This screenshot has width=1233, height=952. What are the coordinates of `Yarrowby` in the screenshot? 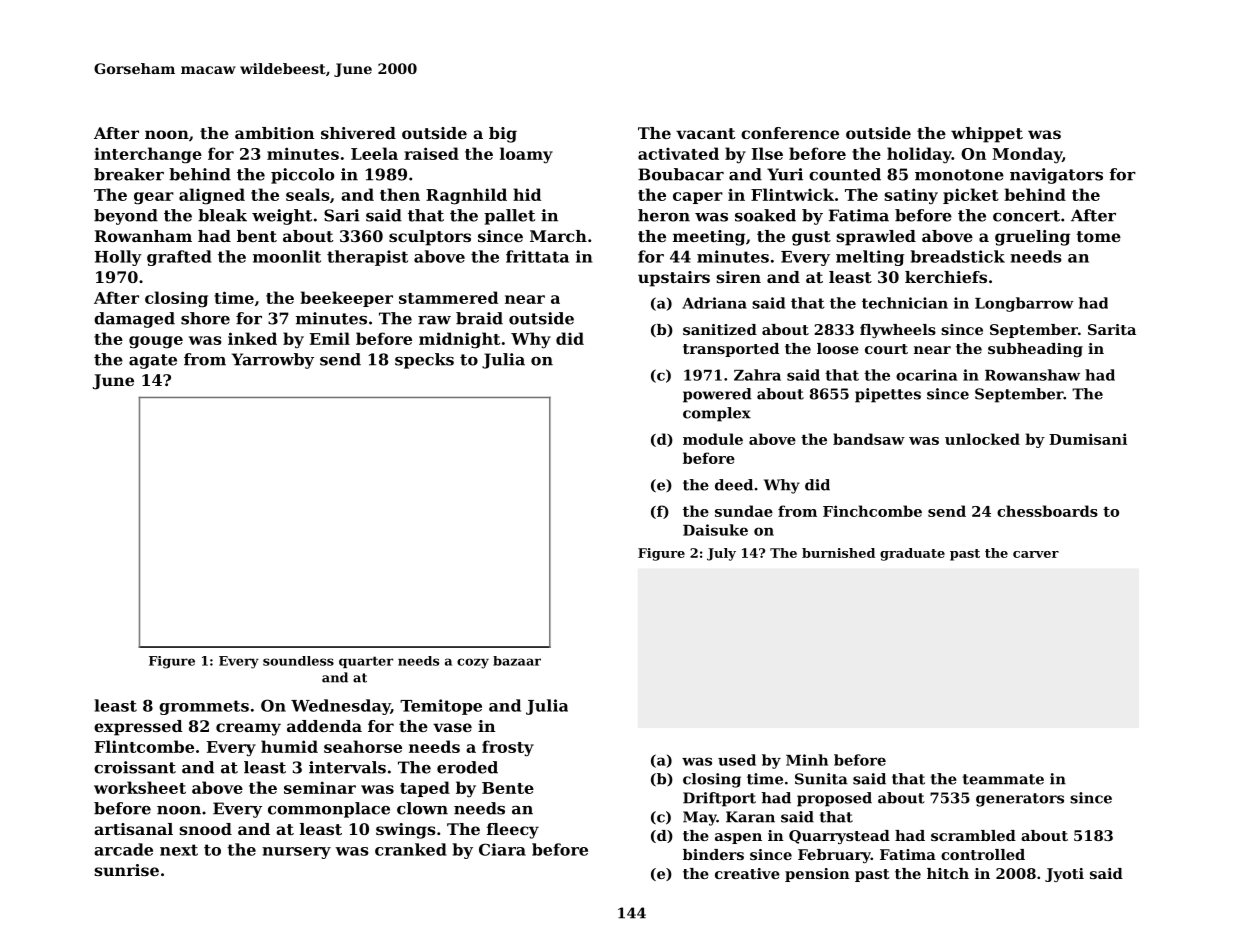 It's located at (273, 361).
